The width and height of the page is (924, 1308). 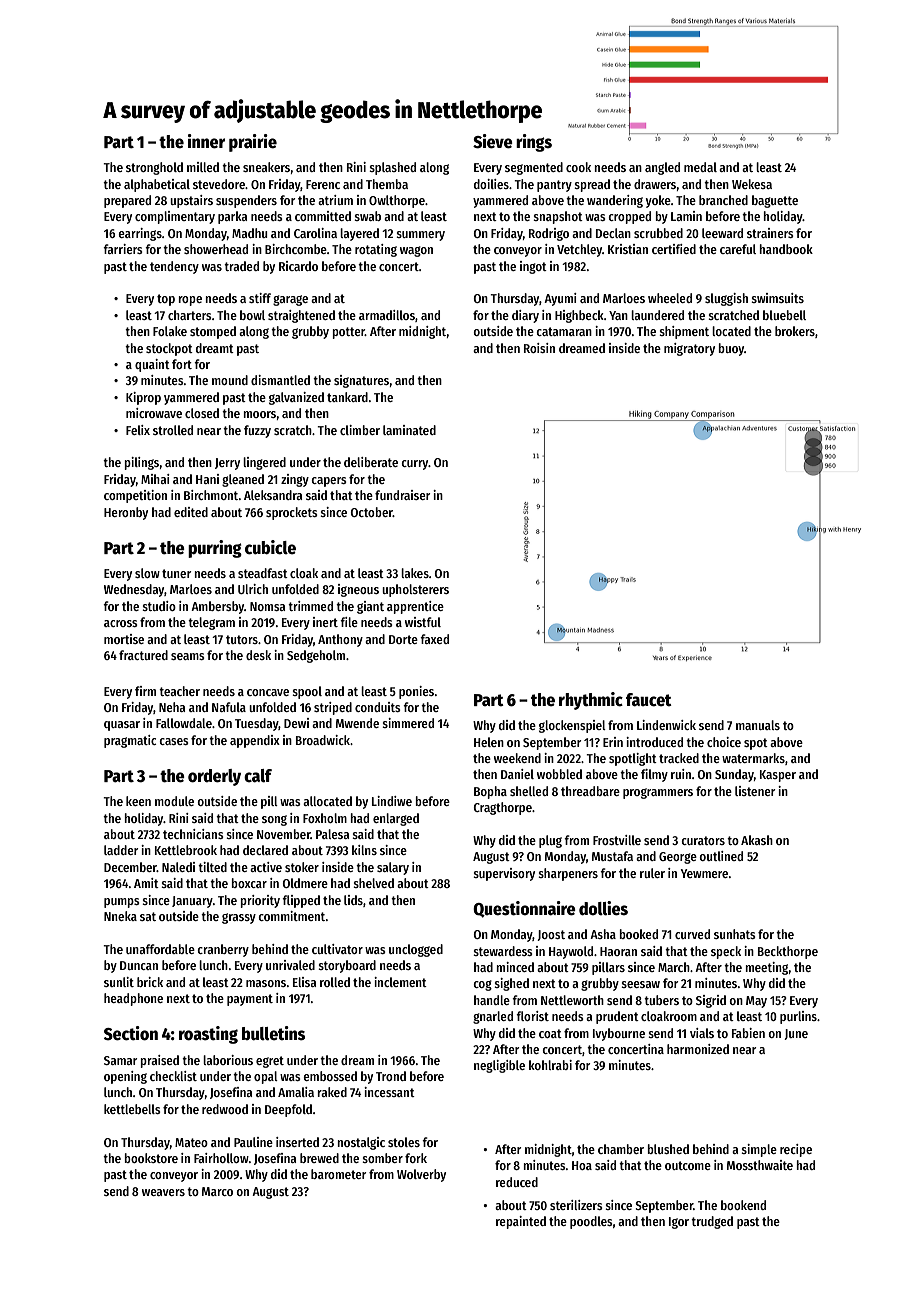 What do you see at coordinates (775, 201) in the page?
I see `baguette` at bounding box center [775, 201].
